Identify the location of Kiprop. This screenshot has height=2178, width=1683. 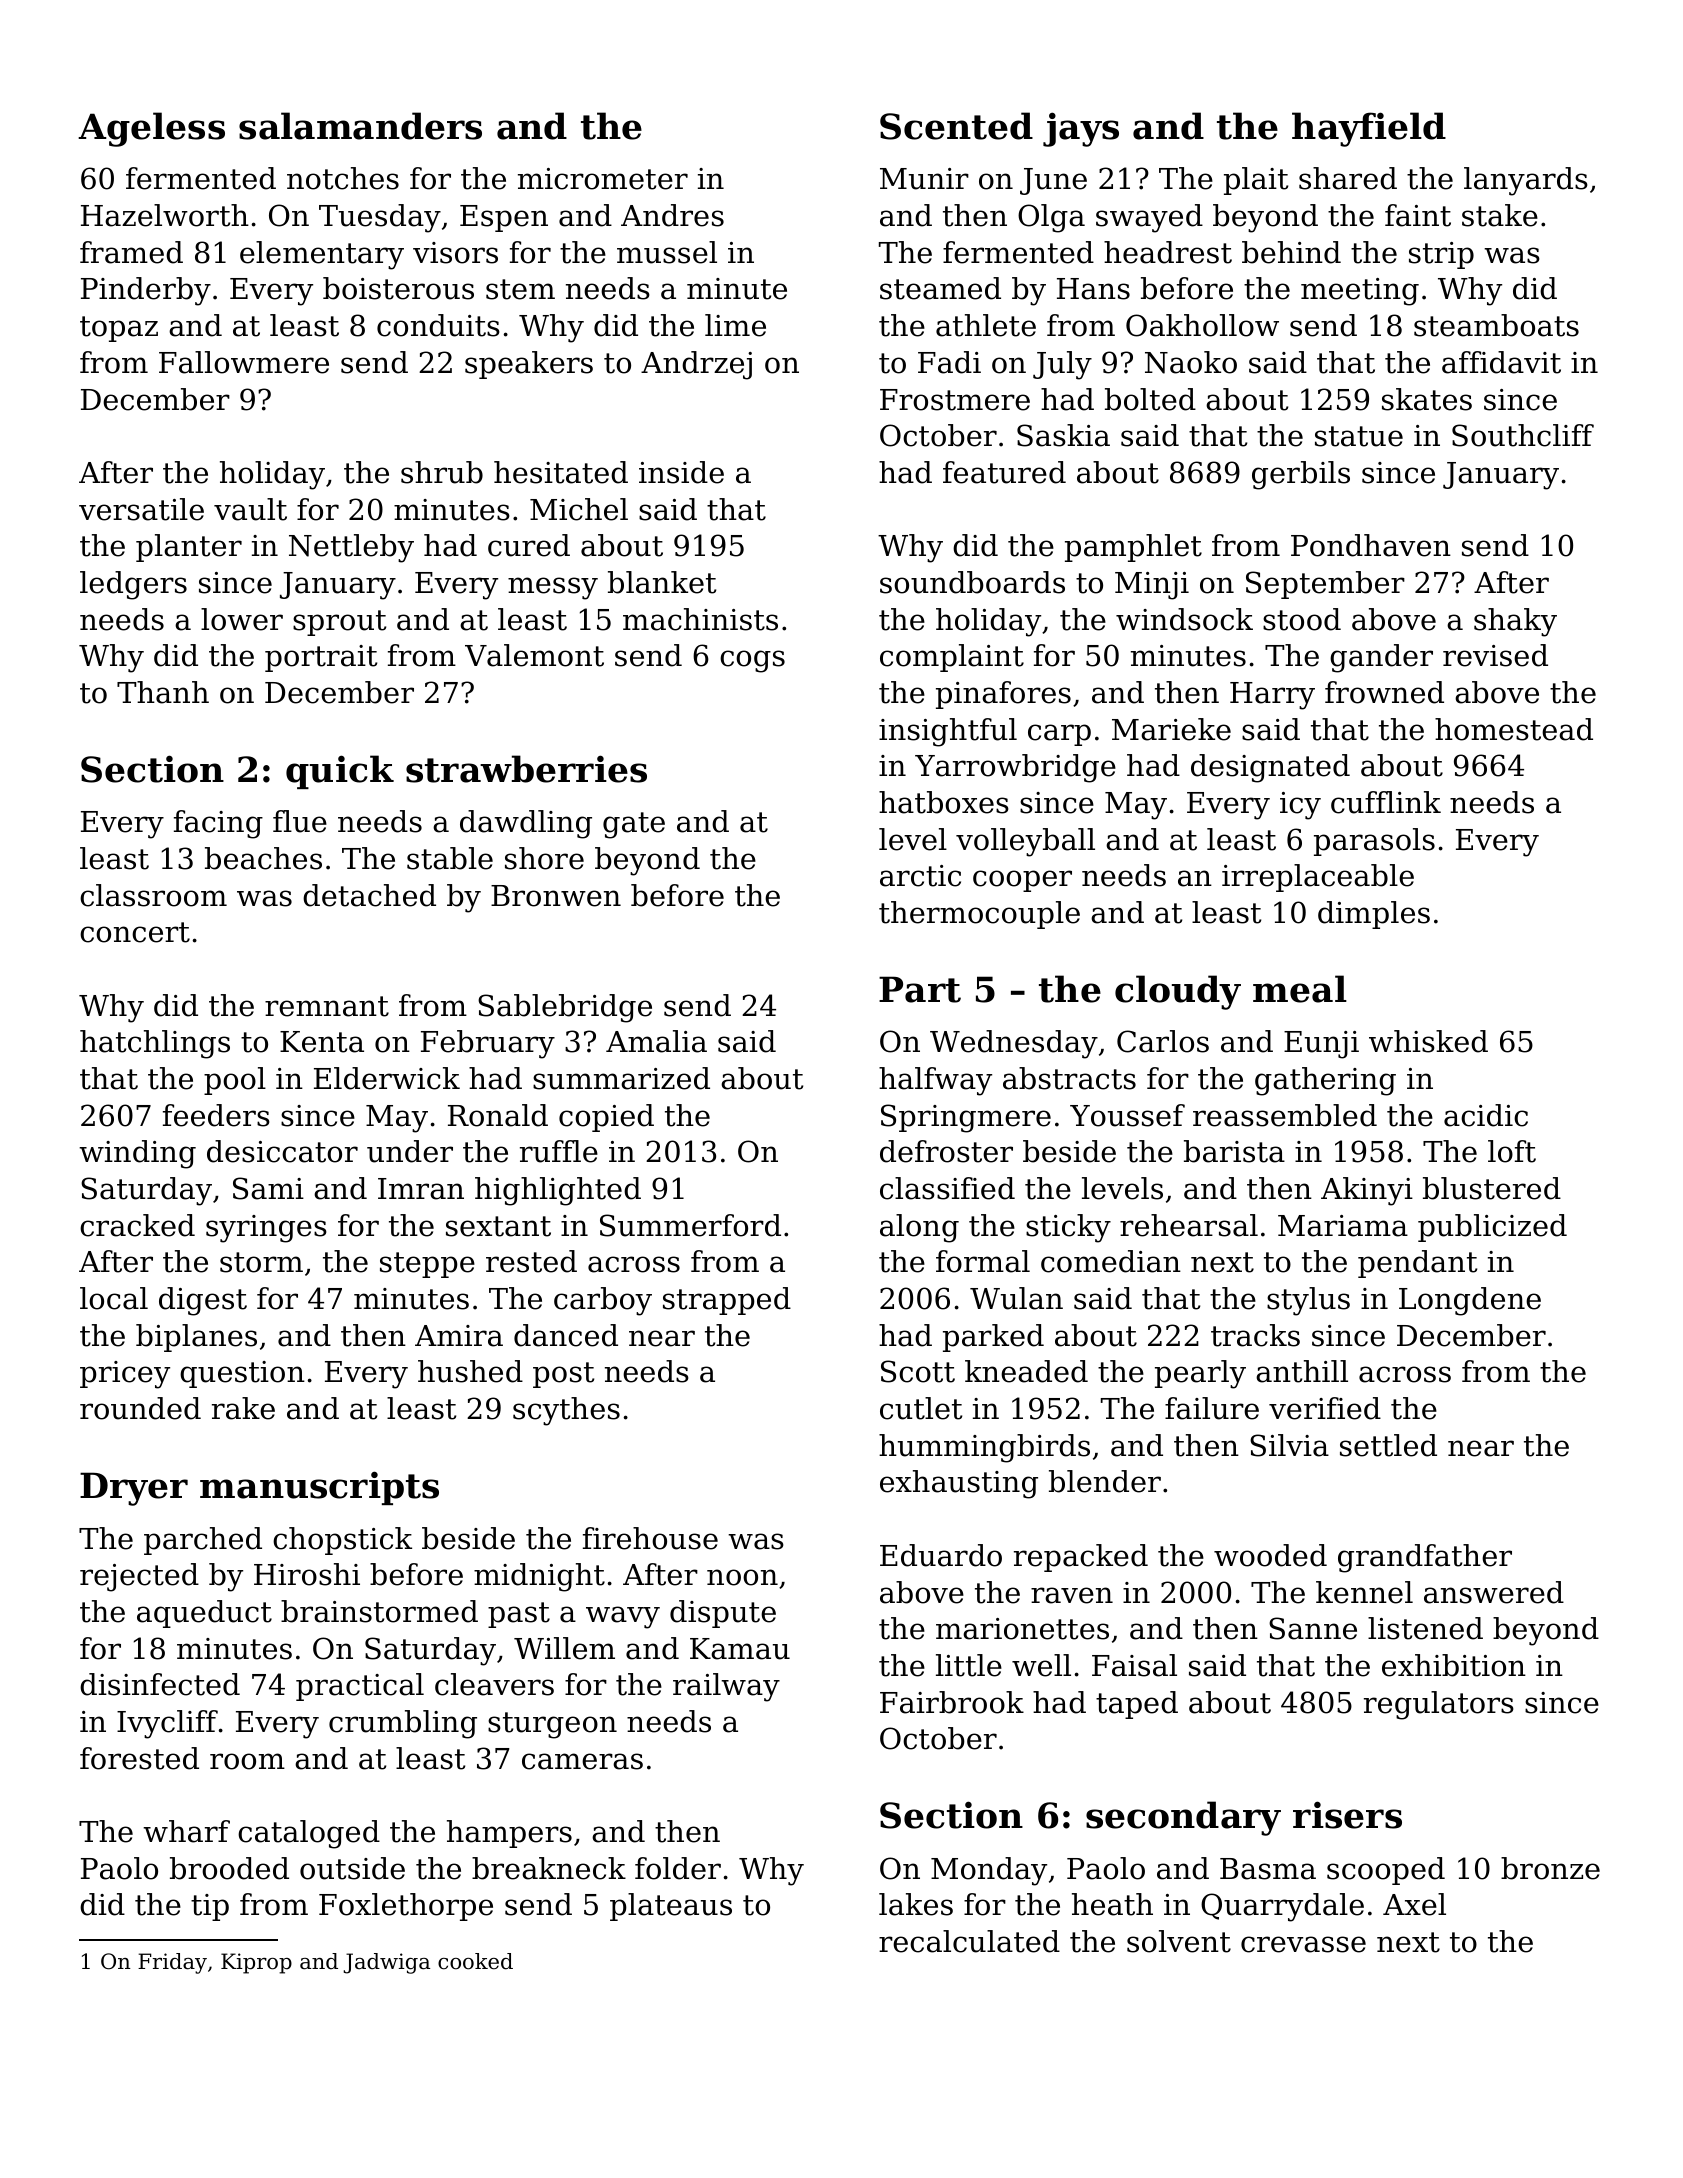
(256, 1963).
